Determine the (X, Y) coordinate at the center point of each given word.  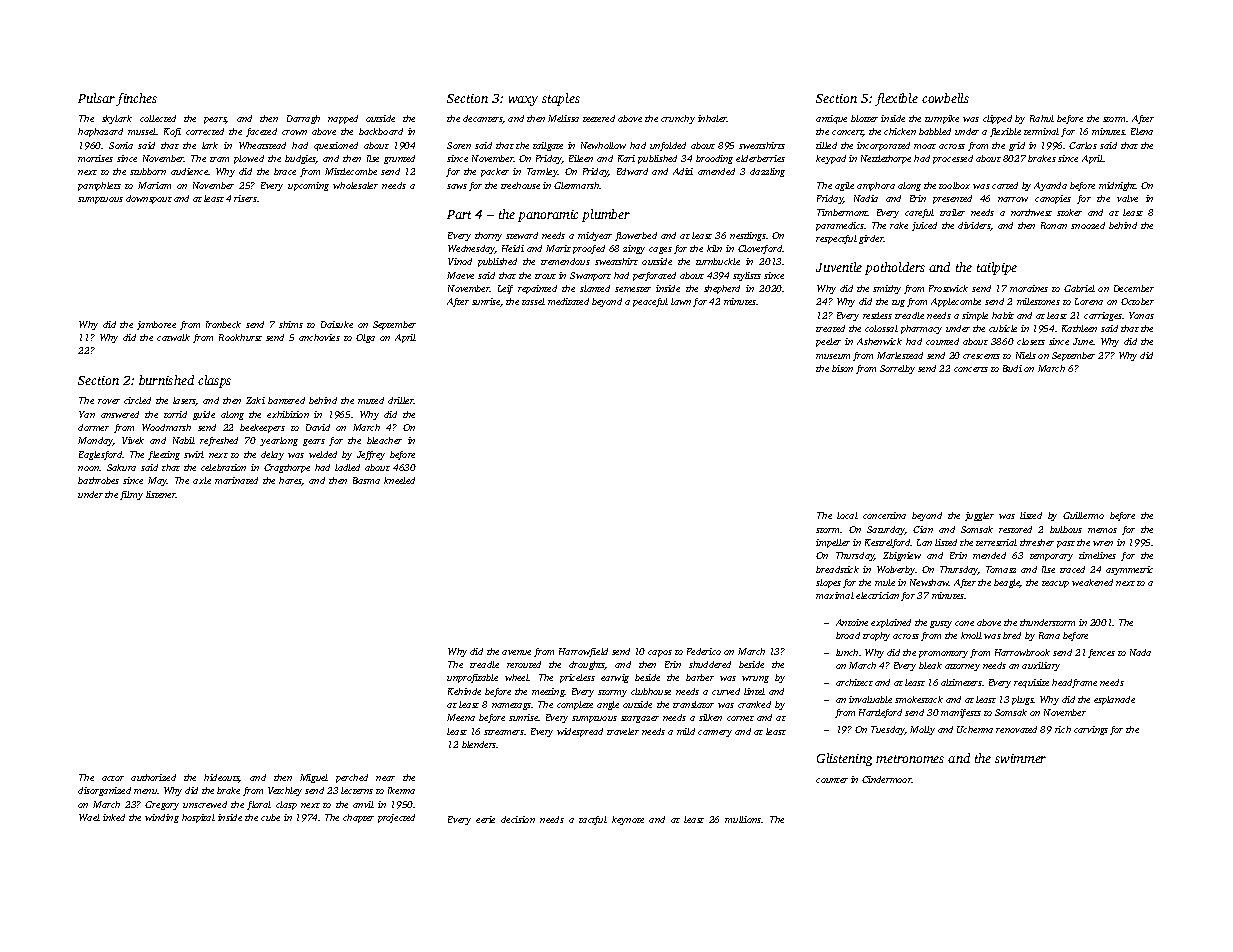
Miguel (314, 778)
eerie (485, 819)
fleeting (164, 455)
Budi (1012, 368)
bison (842, 368)
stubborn (148, 171)
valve (1127, 198)
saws (457, 186)
